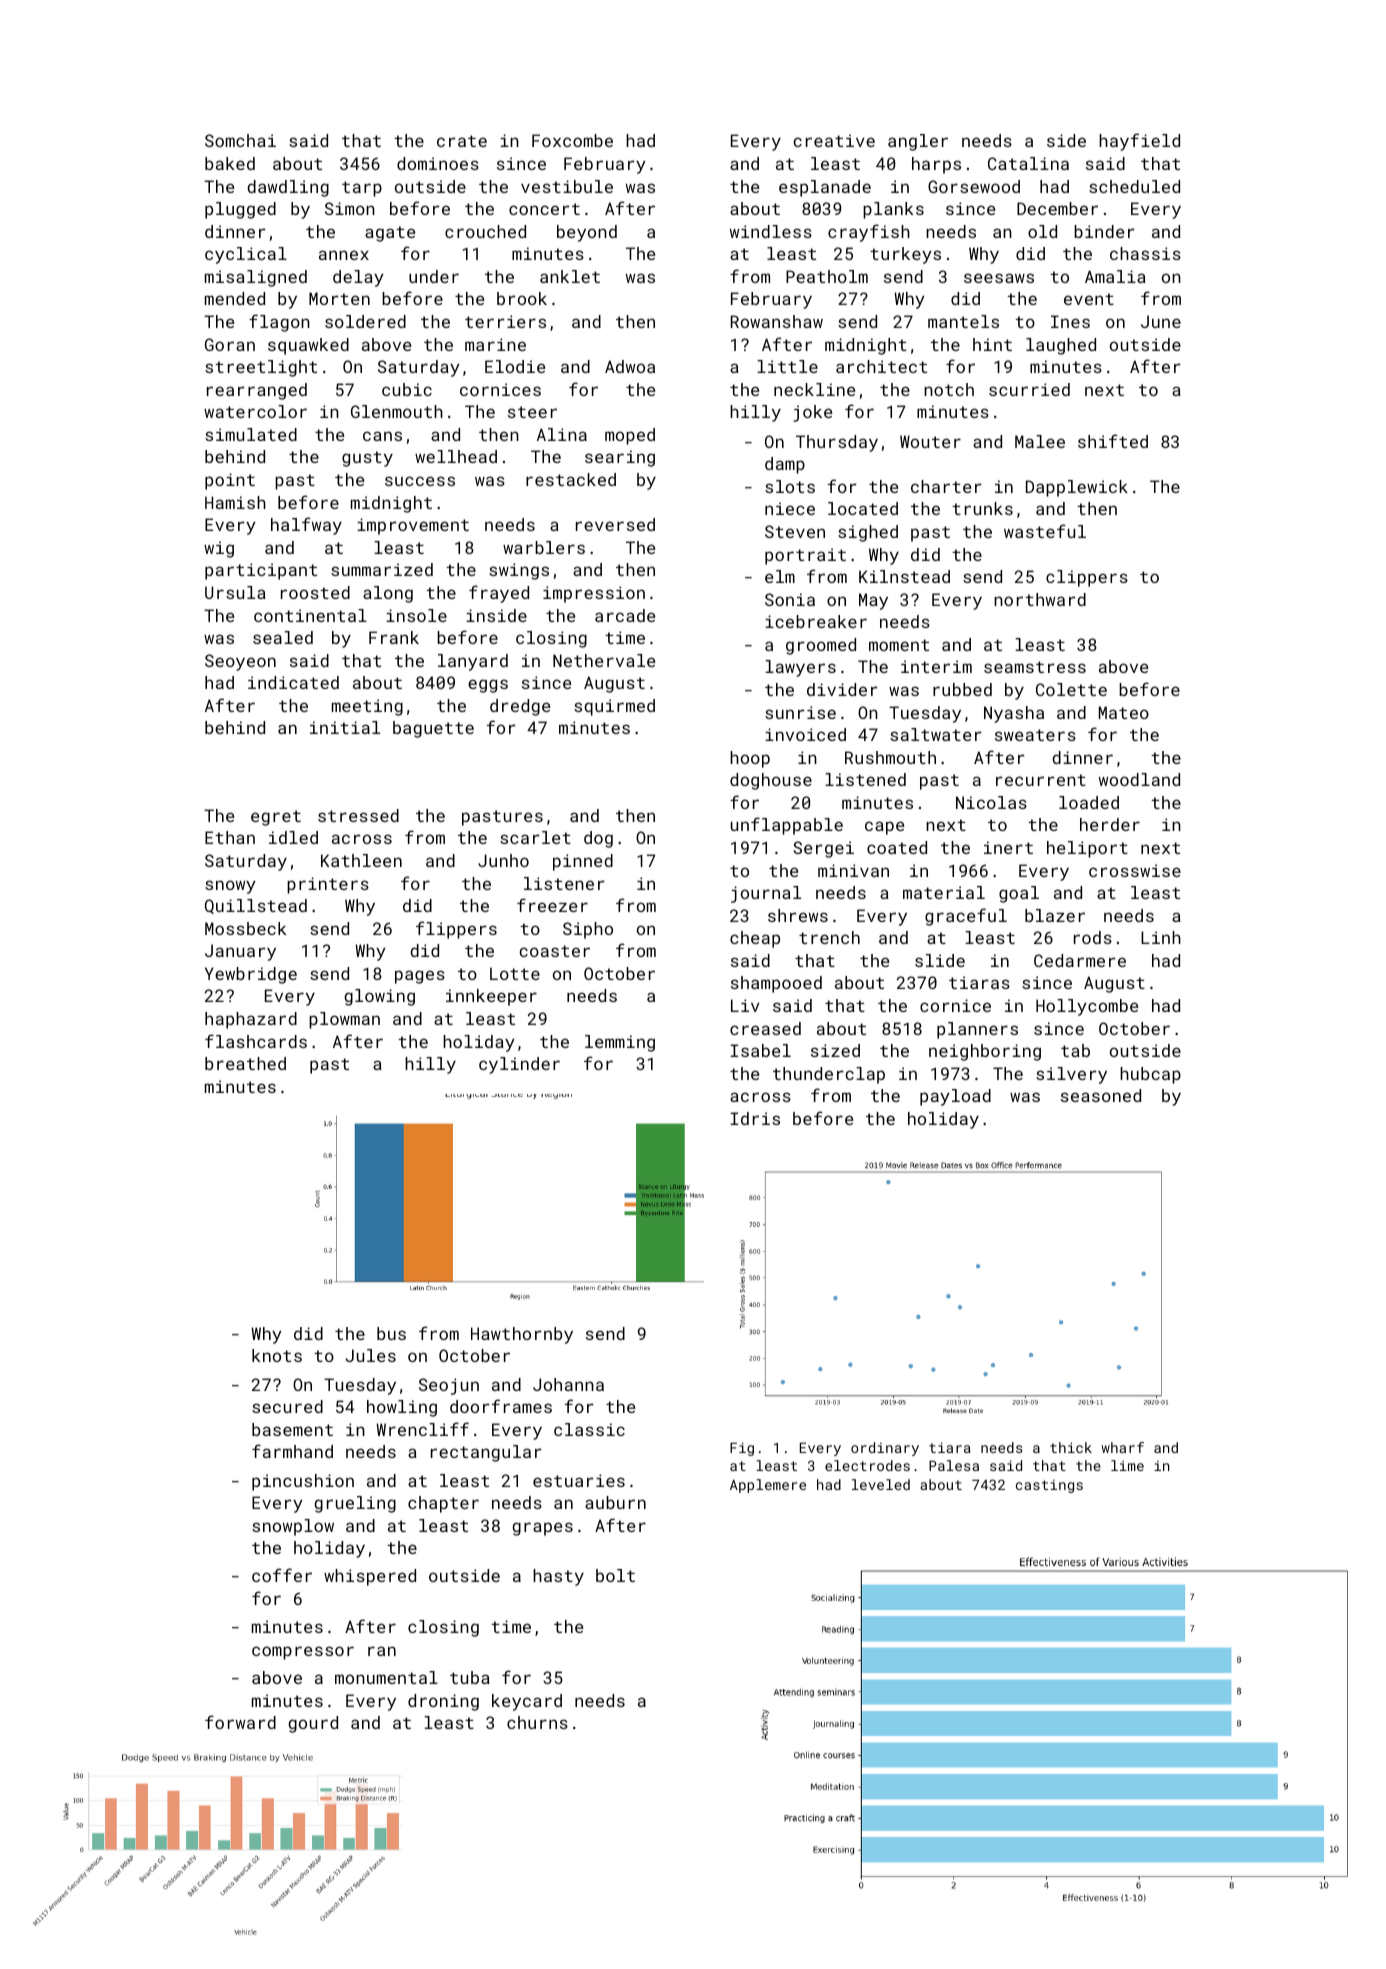  What do you see at coordinates (537, 1722) in the image?
I see `churns` at bounding box center [537, 1722].
